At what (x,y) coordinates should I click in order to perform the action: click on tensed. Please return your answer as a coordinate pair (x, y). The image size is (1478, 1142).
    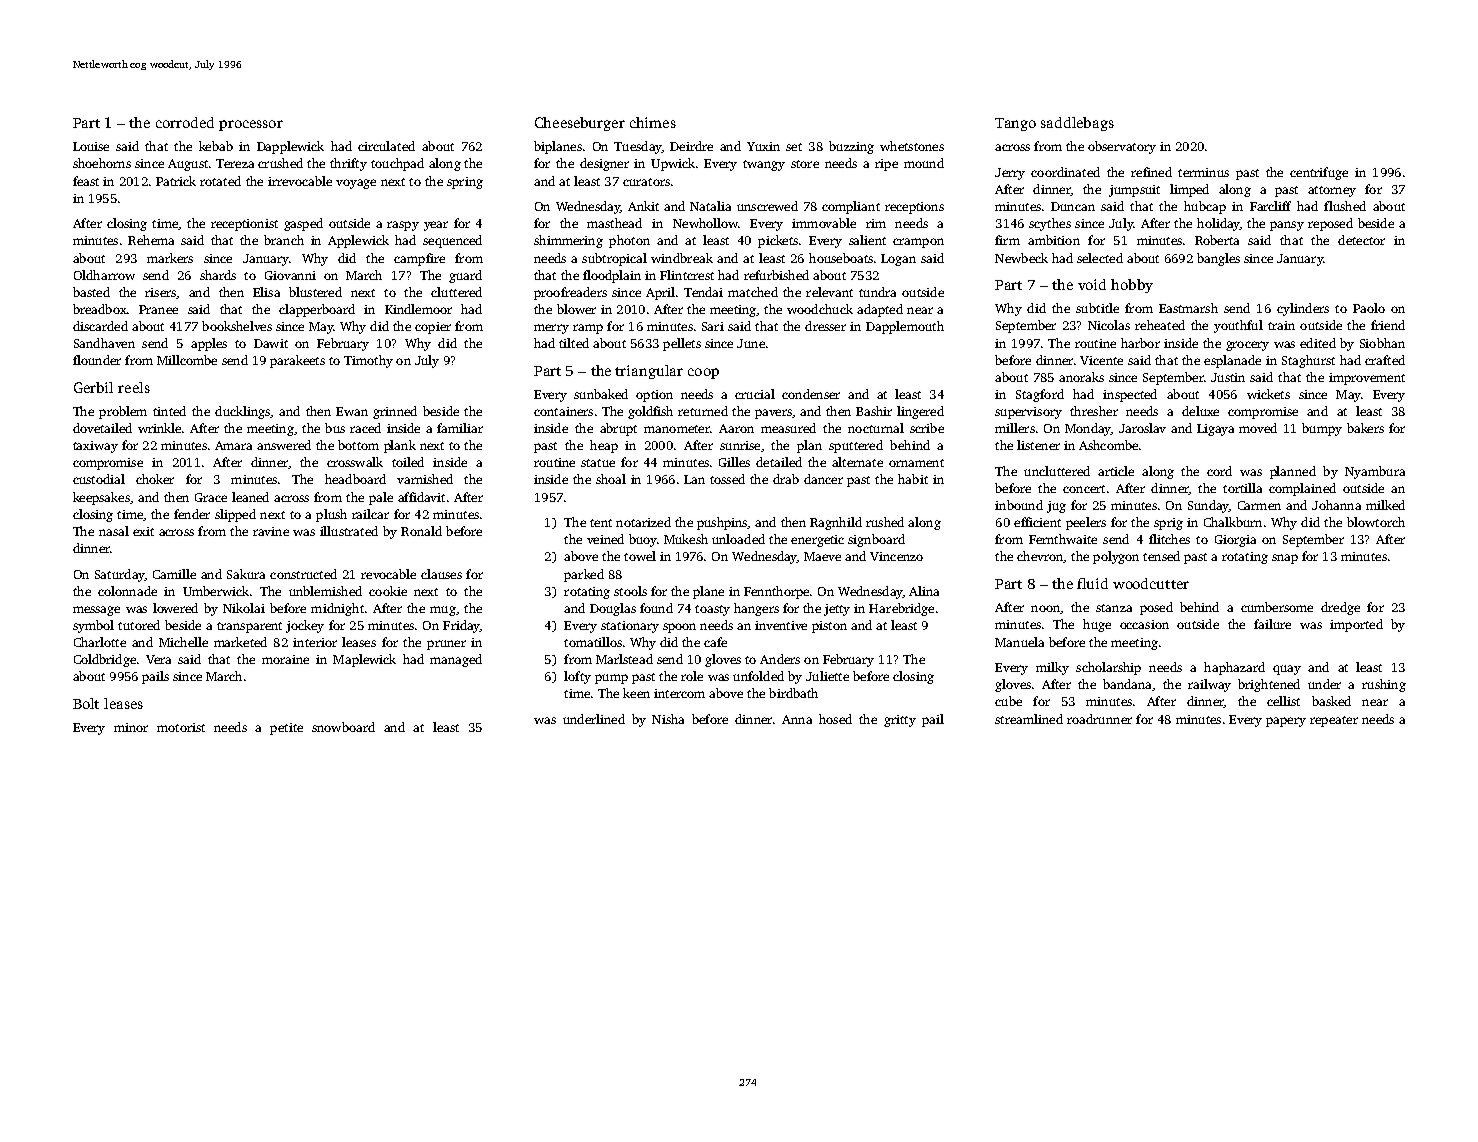
    Looking at the image, I should click on (1161, 556).
